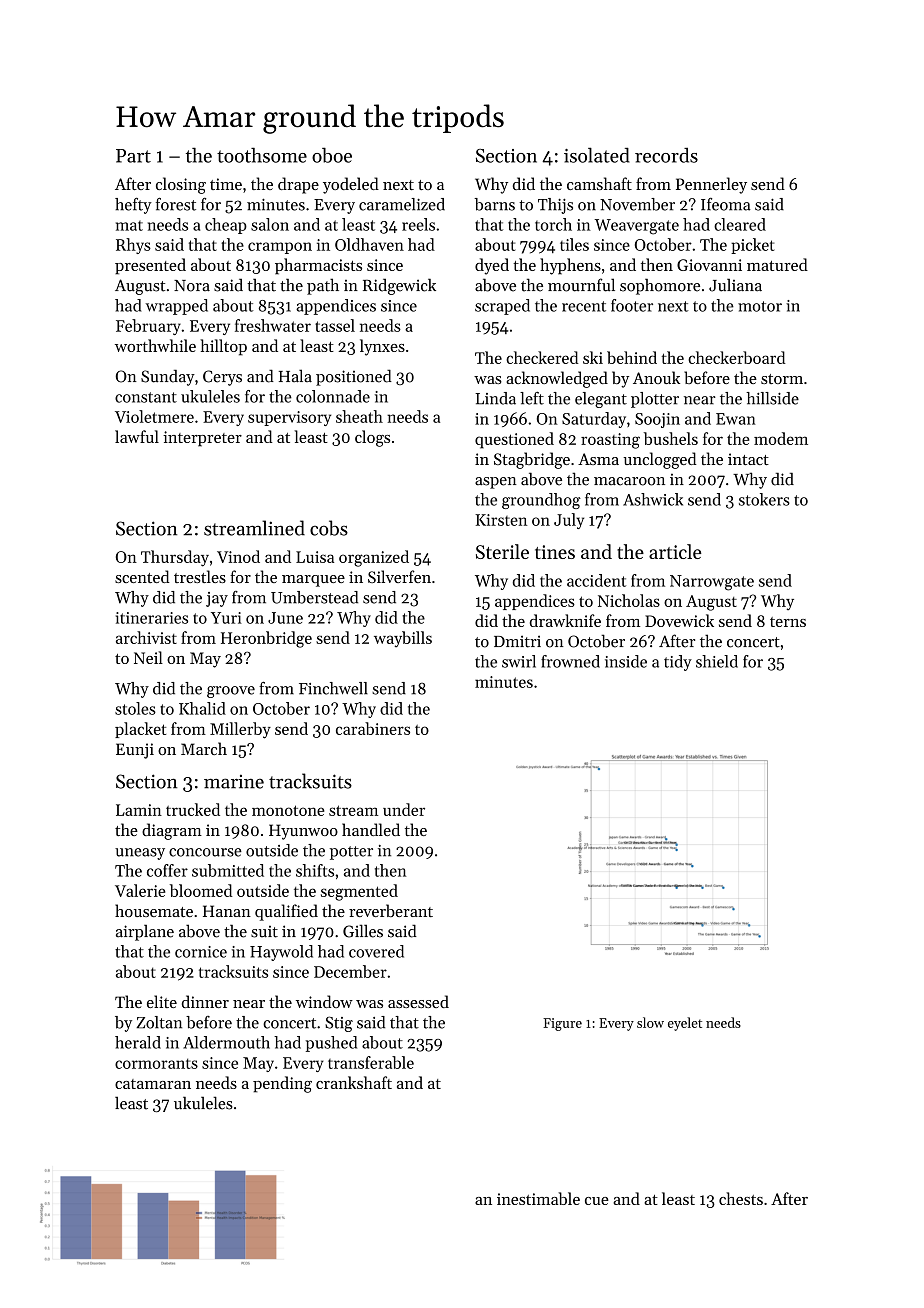 Image resolution: width=924 pixels, height=1308 pixels. I want to click on eyelet, so click(685, 1024).
